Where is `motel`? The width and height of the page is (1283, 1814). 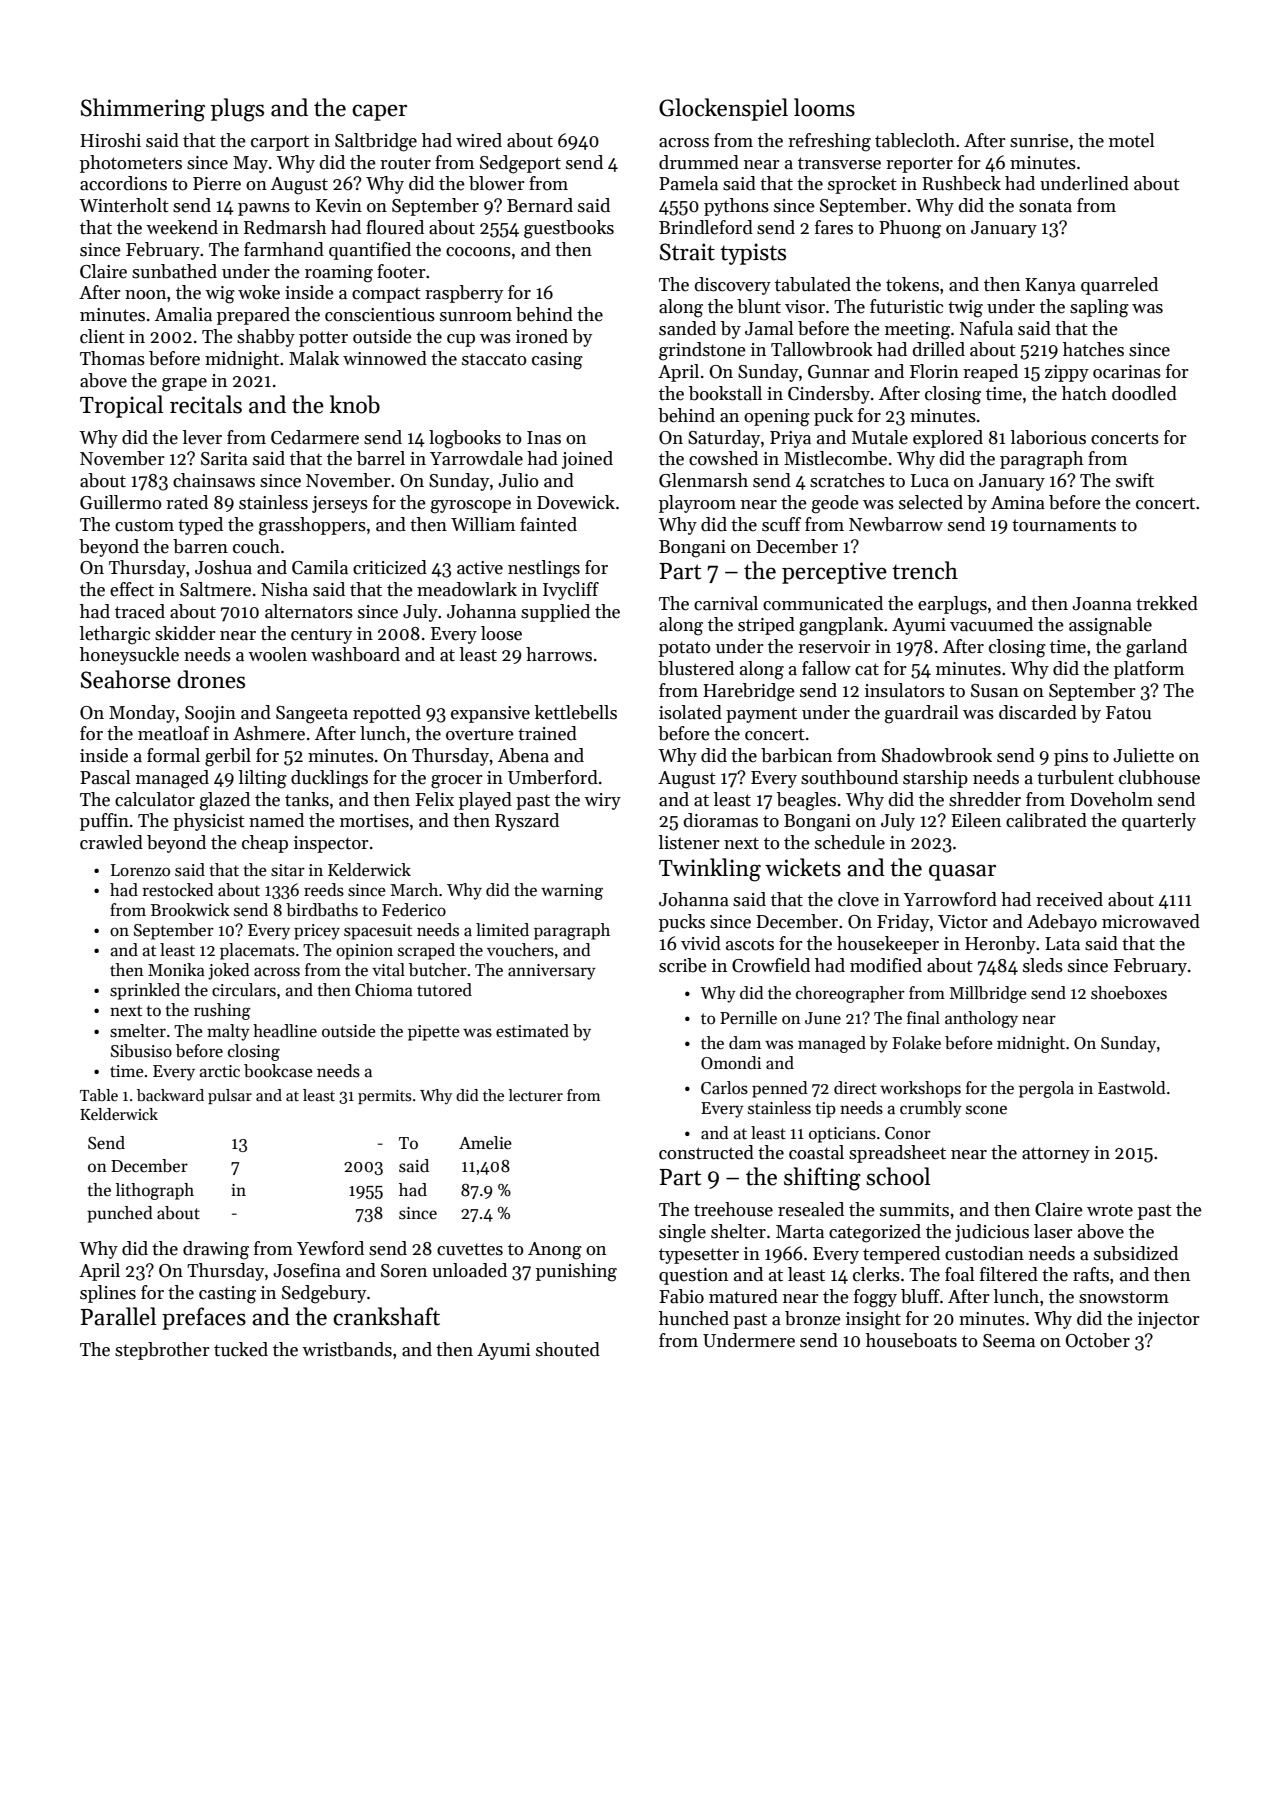
motel is located at coordinates (1132, 140).
